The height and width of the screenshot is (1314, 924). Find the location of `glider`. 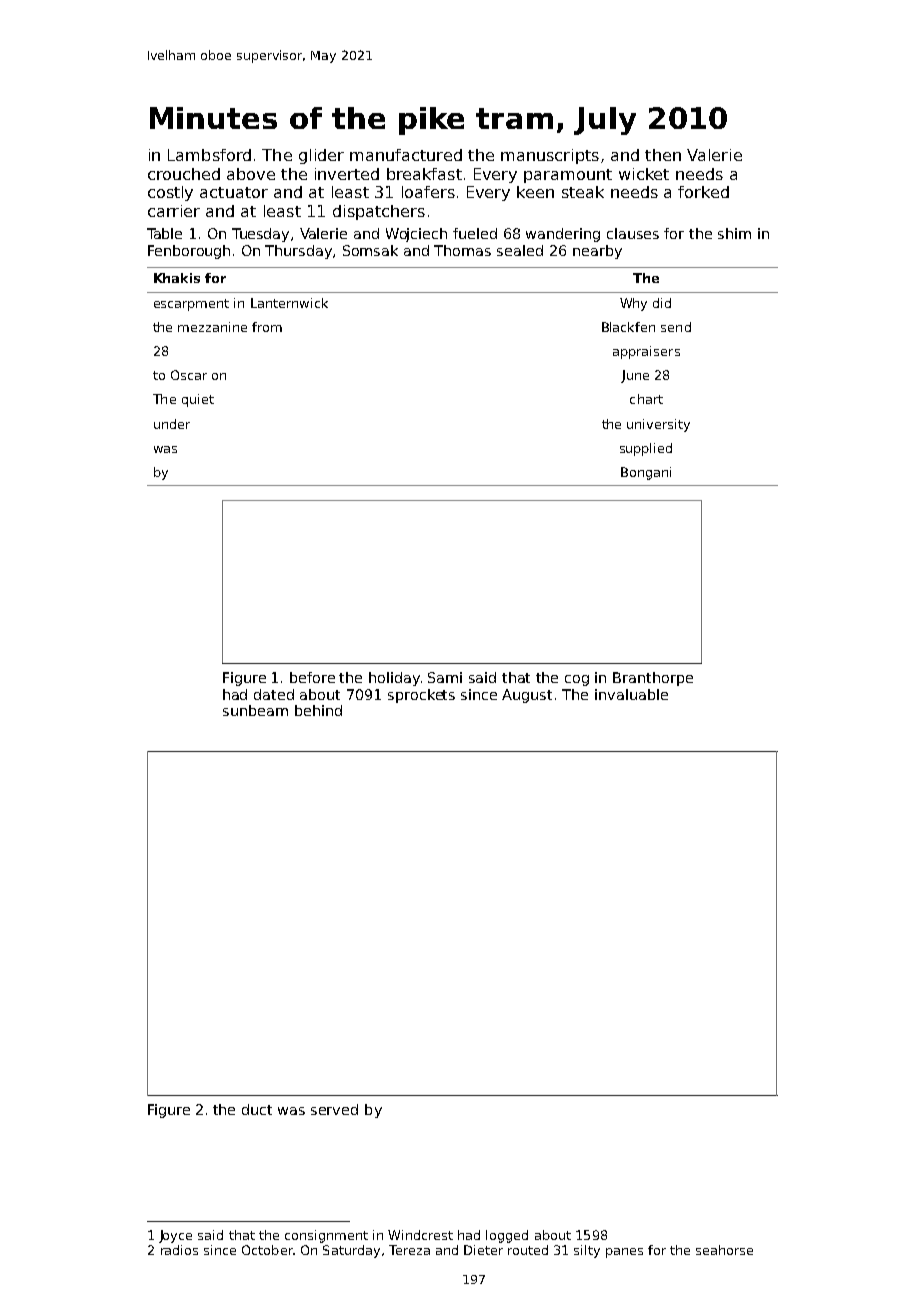

glider is located at coordinates (321, 156).
